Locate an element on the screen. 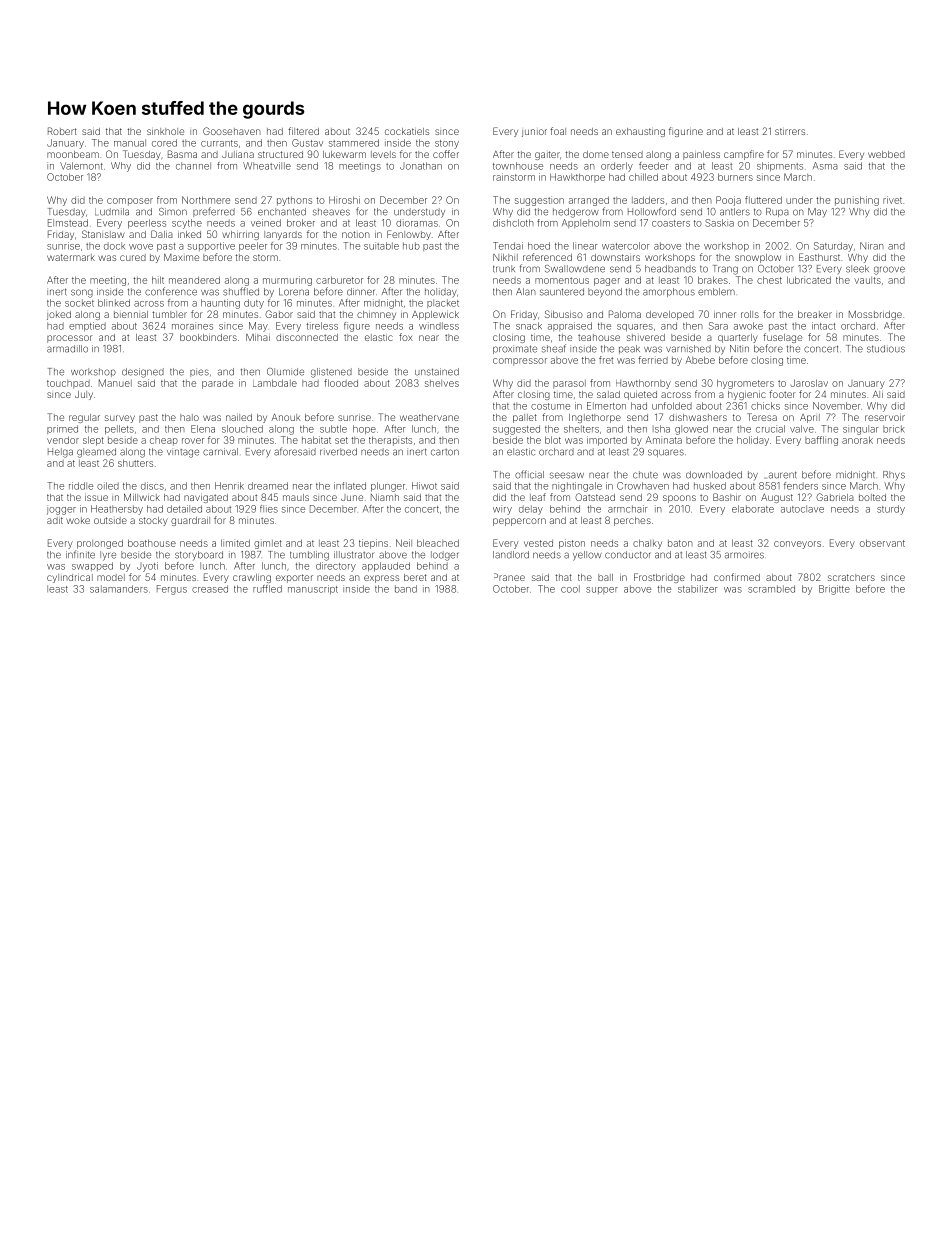  compressor is located at coordinates (520, 362).
